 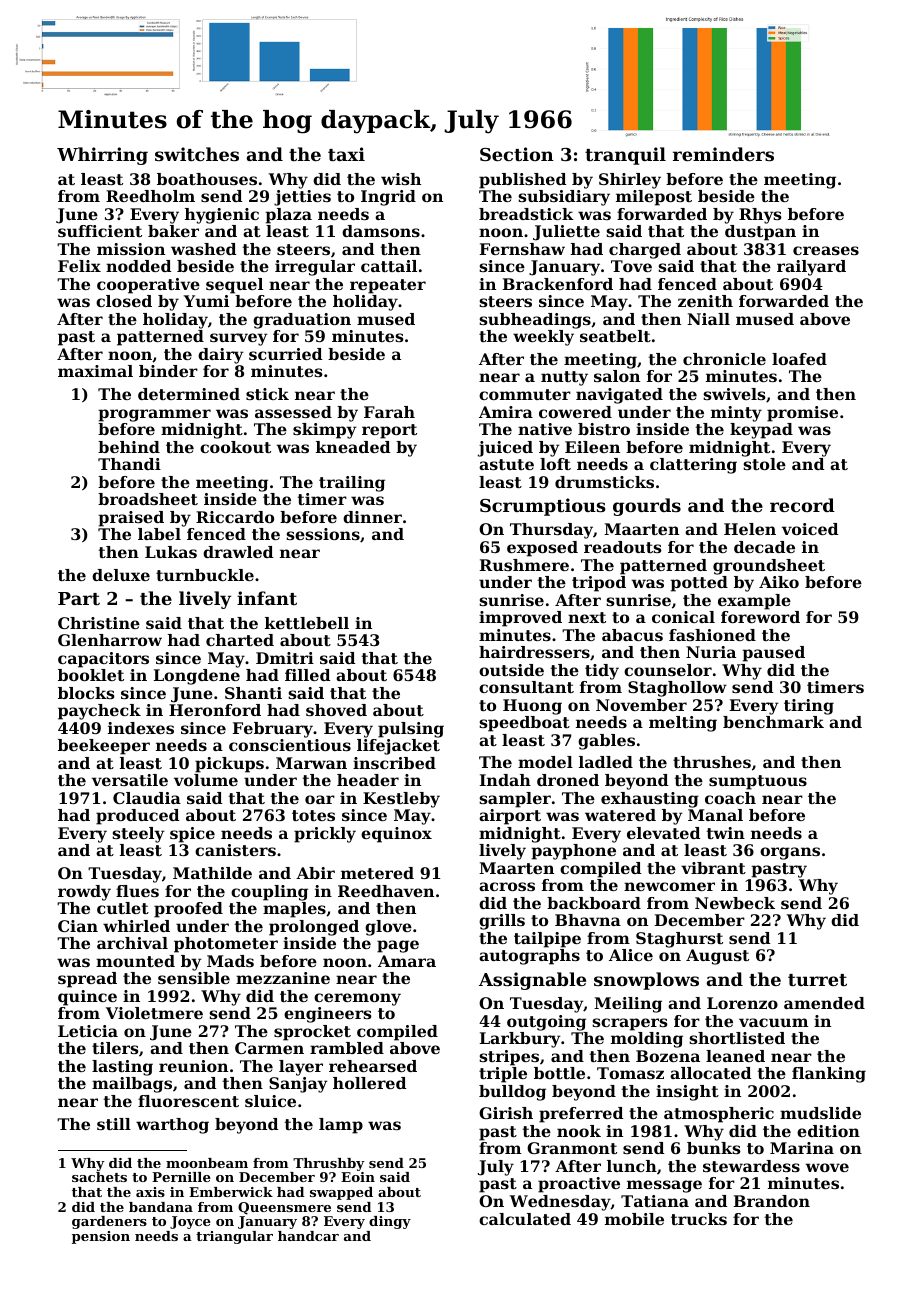 I want to click on prickly, so click(x=325, y=835).
